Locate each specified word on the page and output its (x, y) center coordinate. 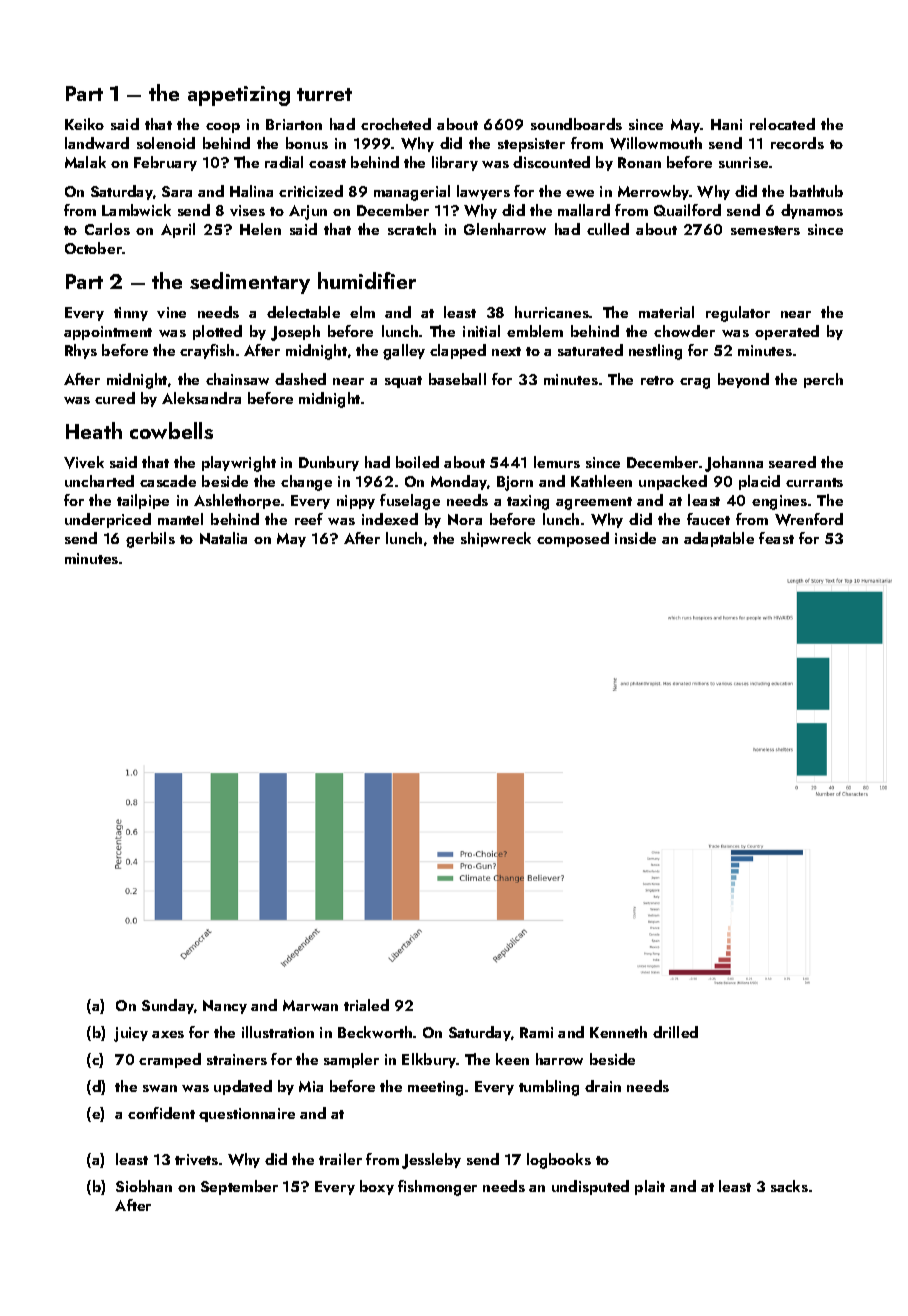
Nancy (225, 1007)
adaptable (719, 539)
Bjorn (515, 483)
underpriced (108, 520)
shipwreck (496, 539)
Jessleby (431, 1161)
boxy (377, 1187)
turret (324, 94)
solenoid (166, 143)
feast (776, 538)
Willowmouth (656, 143)
